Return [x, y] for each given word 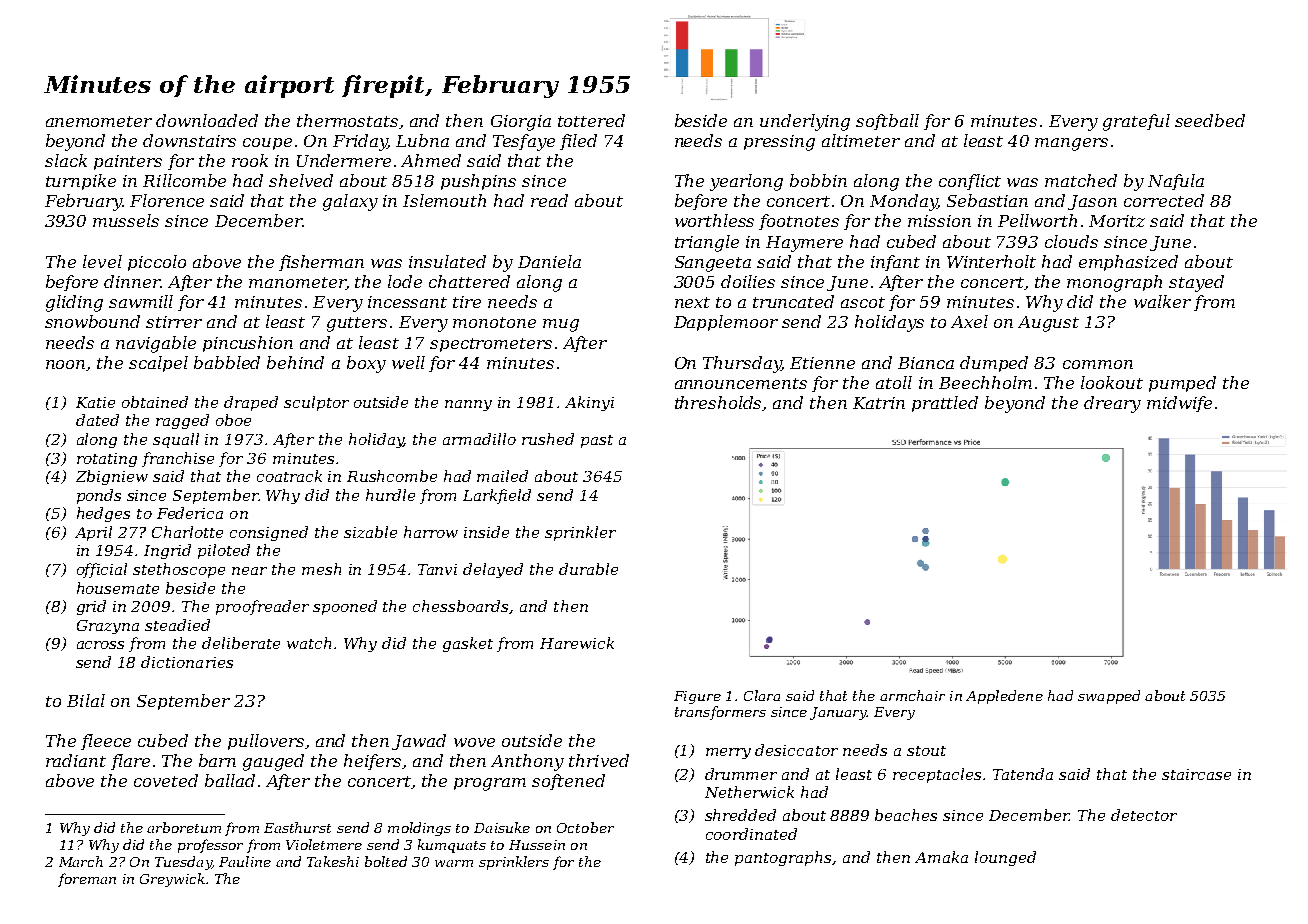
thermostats [347, 120]
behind [295, 362]
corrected [1164, 200]
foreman [87, 880]
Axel [969, 321]
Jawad [419, 742]
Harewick [577, 643]
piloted [224, 551]
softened [568, 782]
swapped [1109, 697]
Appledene [1004, 697]
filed [578, 142]
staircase [1196, 774]
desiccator [796, 750]
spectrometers [491, 345]
